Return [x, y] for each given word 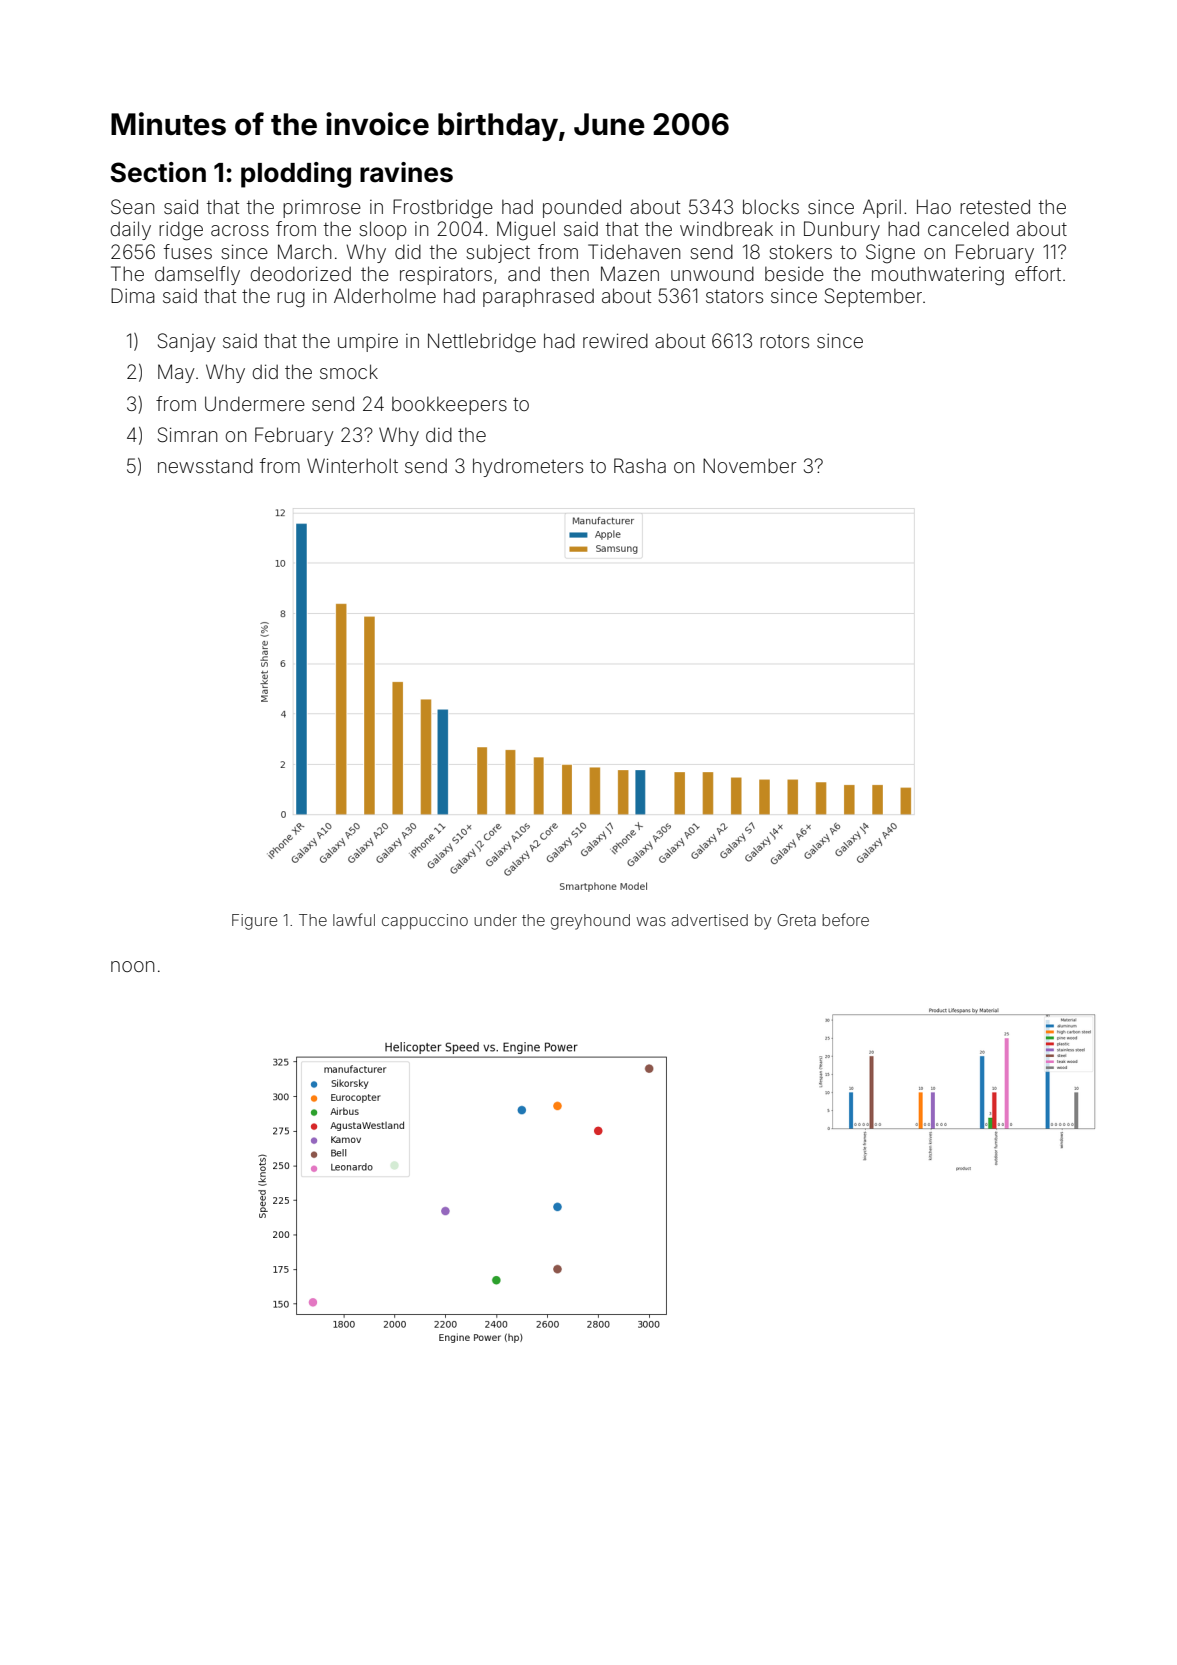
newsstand [205, 465]
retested [995, 206]
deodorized [300, 273]
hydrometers [528, 467]
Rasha [640, 465]
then [569, 274]
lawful [354, 919]
